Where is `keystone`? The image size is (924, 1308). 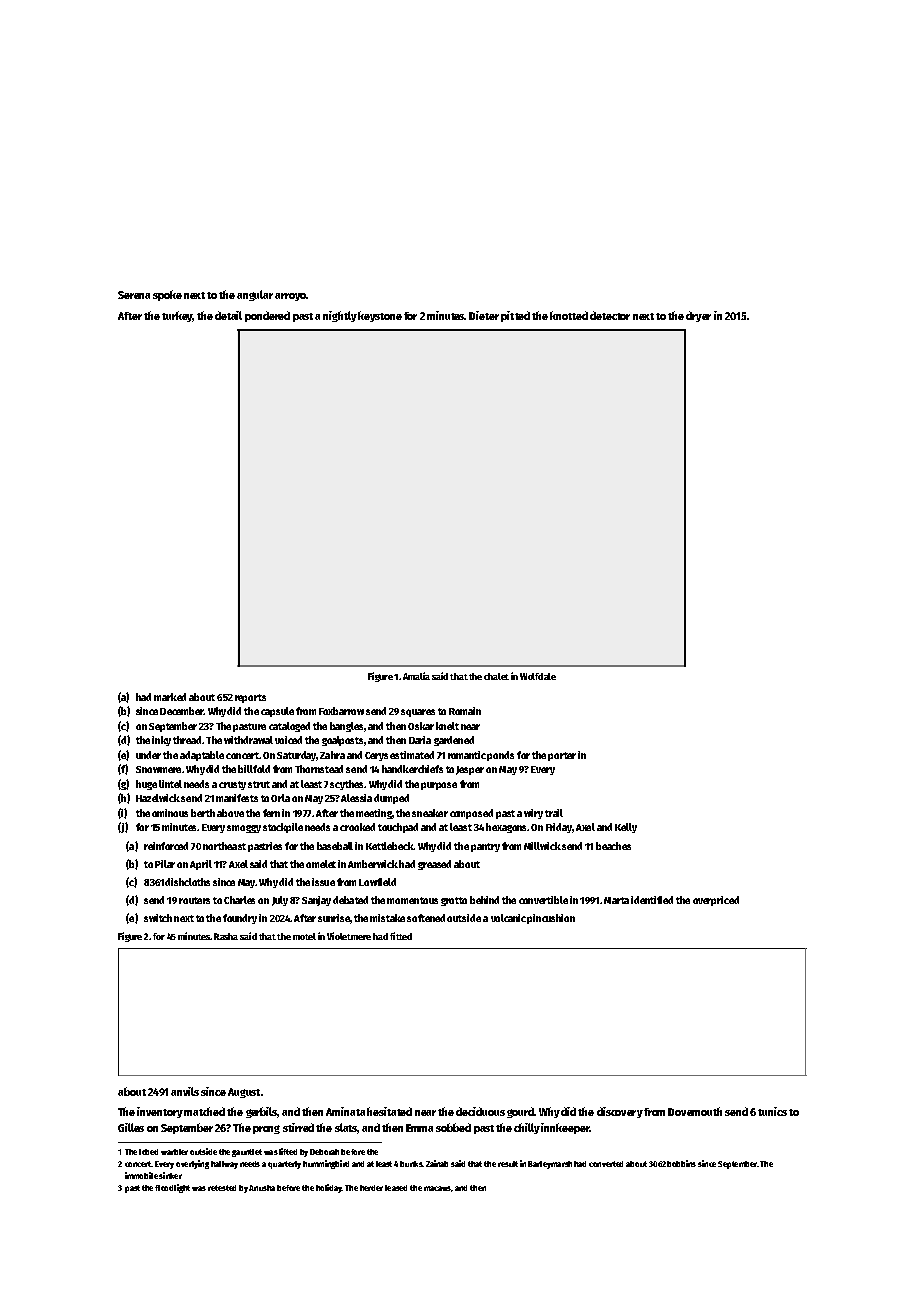
keystone is located at coordinates (380, 316).
